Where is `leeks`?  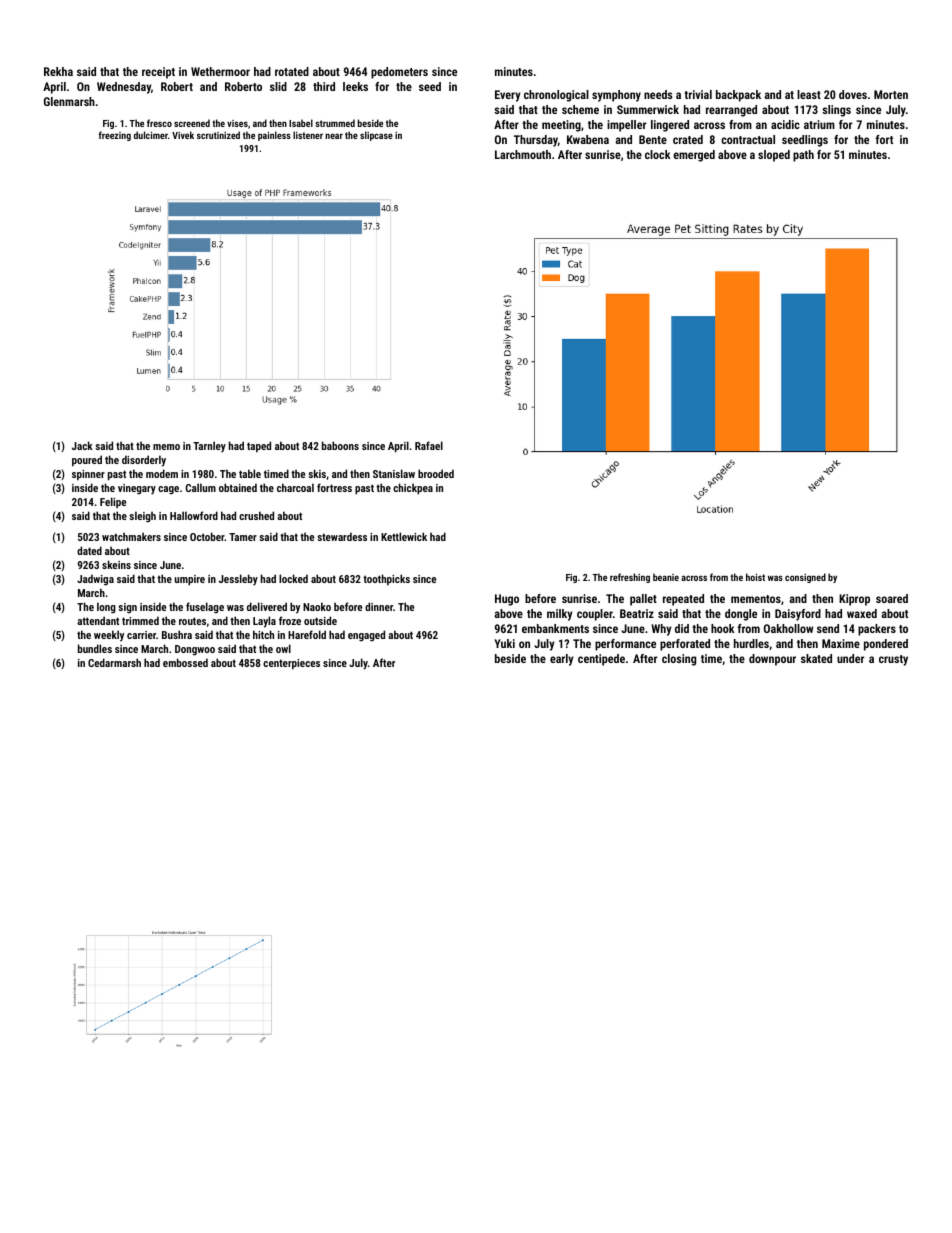 leeks is located at coordinates (355, 86).
